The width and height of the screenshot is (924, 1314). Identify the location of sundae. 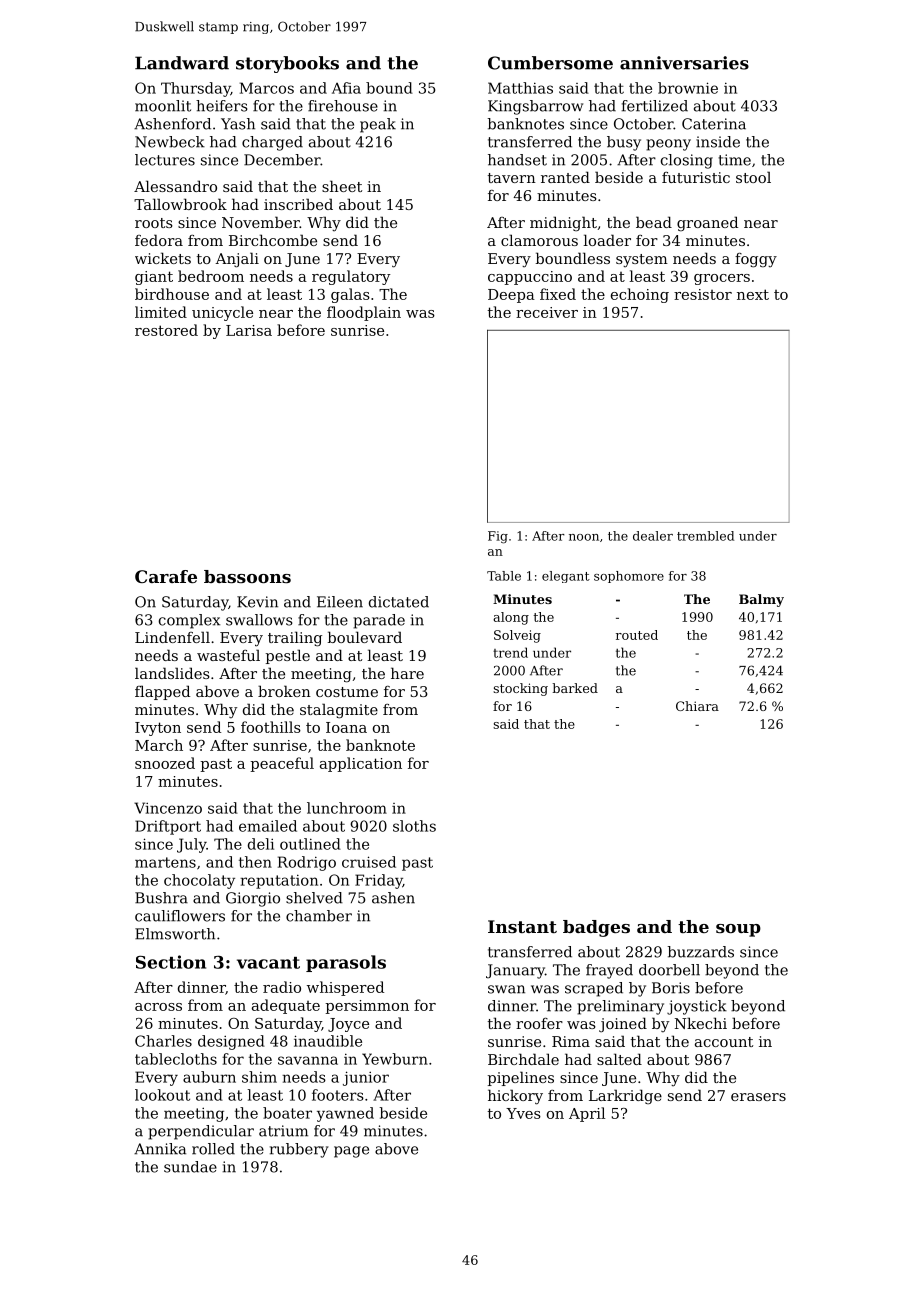
(190, 1167).
